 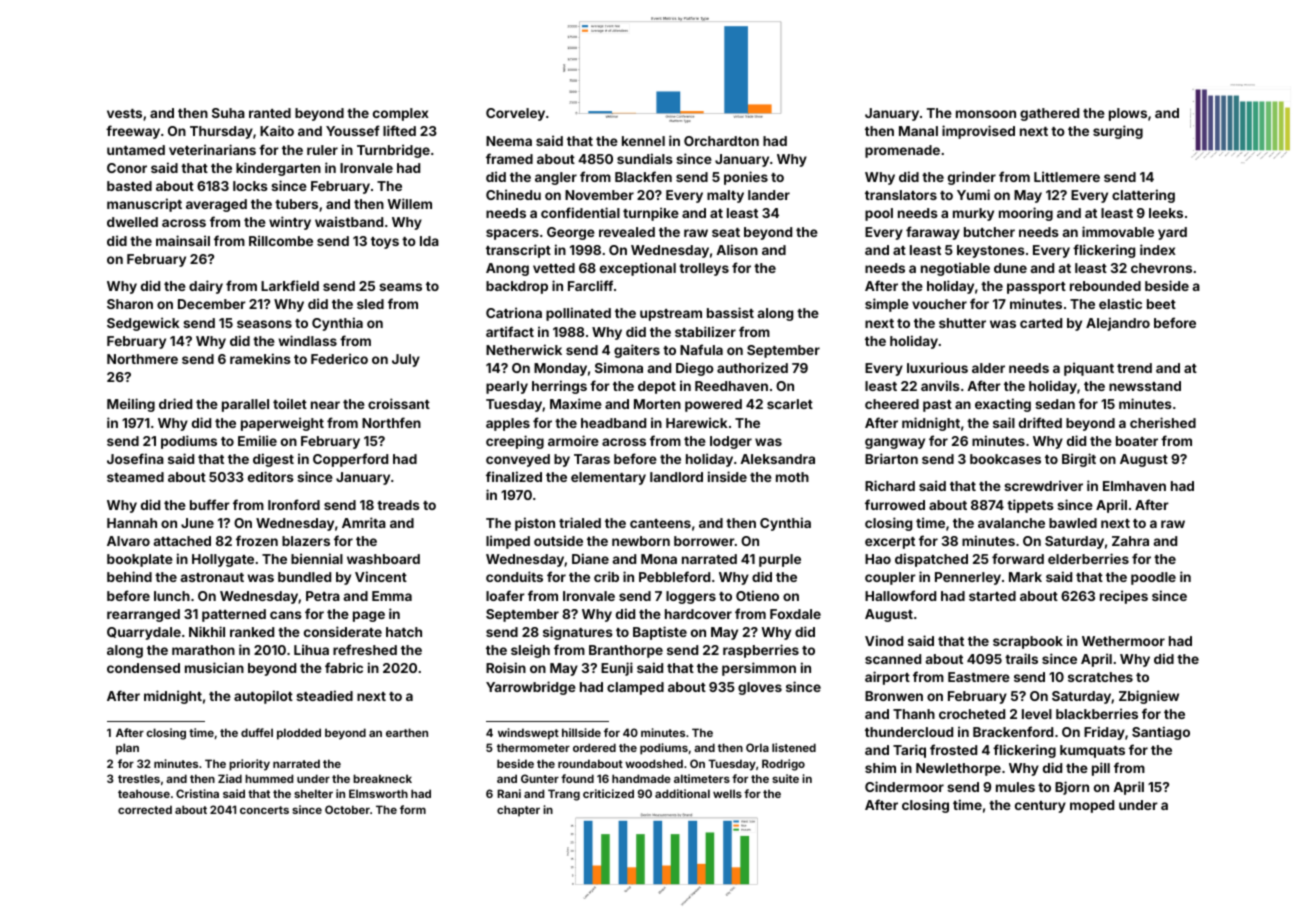 I want to click on surging, so click(x=1118, y=132).
